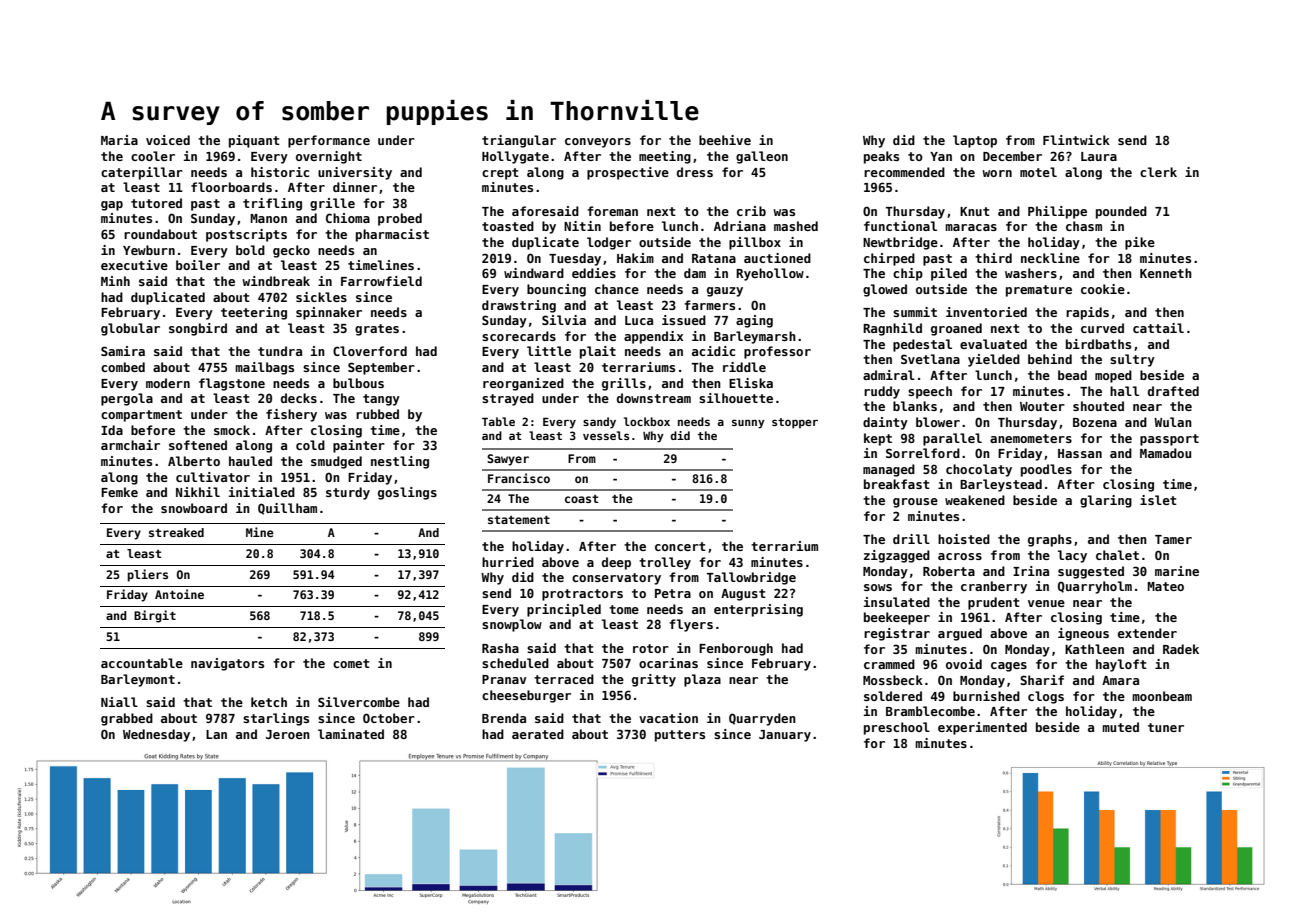 The image size is (1308, 924). Describe the element at coordinates (979, 470) in the page. I see `chocolaty` at that location.
